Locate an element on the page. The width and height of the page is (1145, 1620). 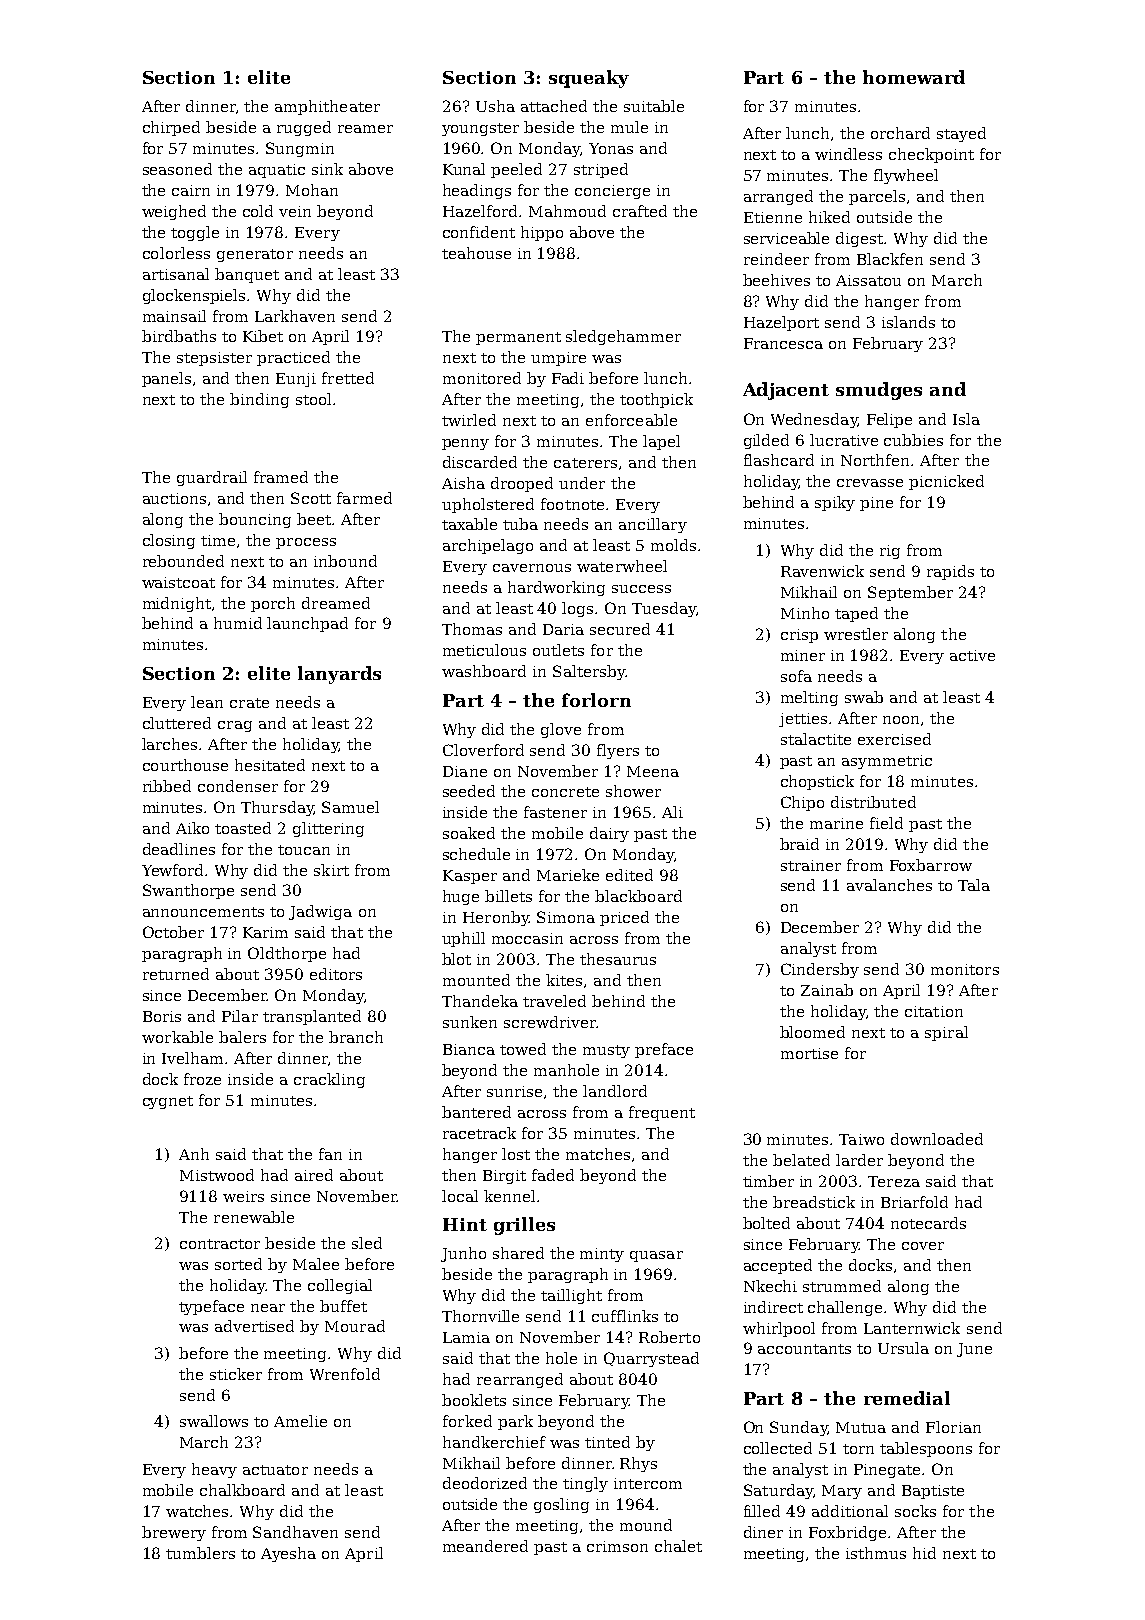
weirs is located at coordinates (243, 1196).
